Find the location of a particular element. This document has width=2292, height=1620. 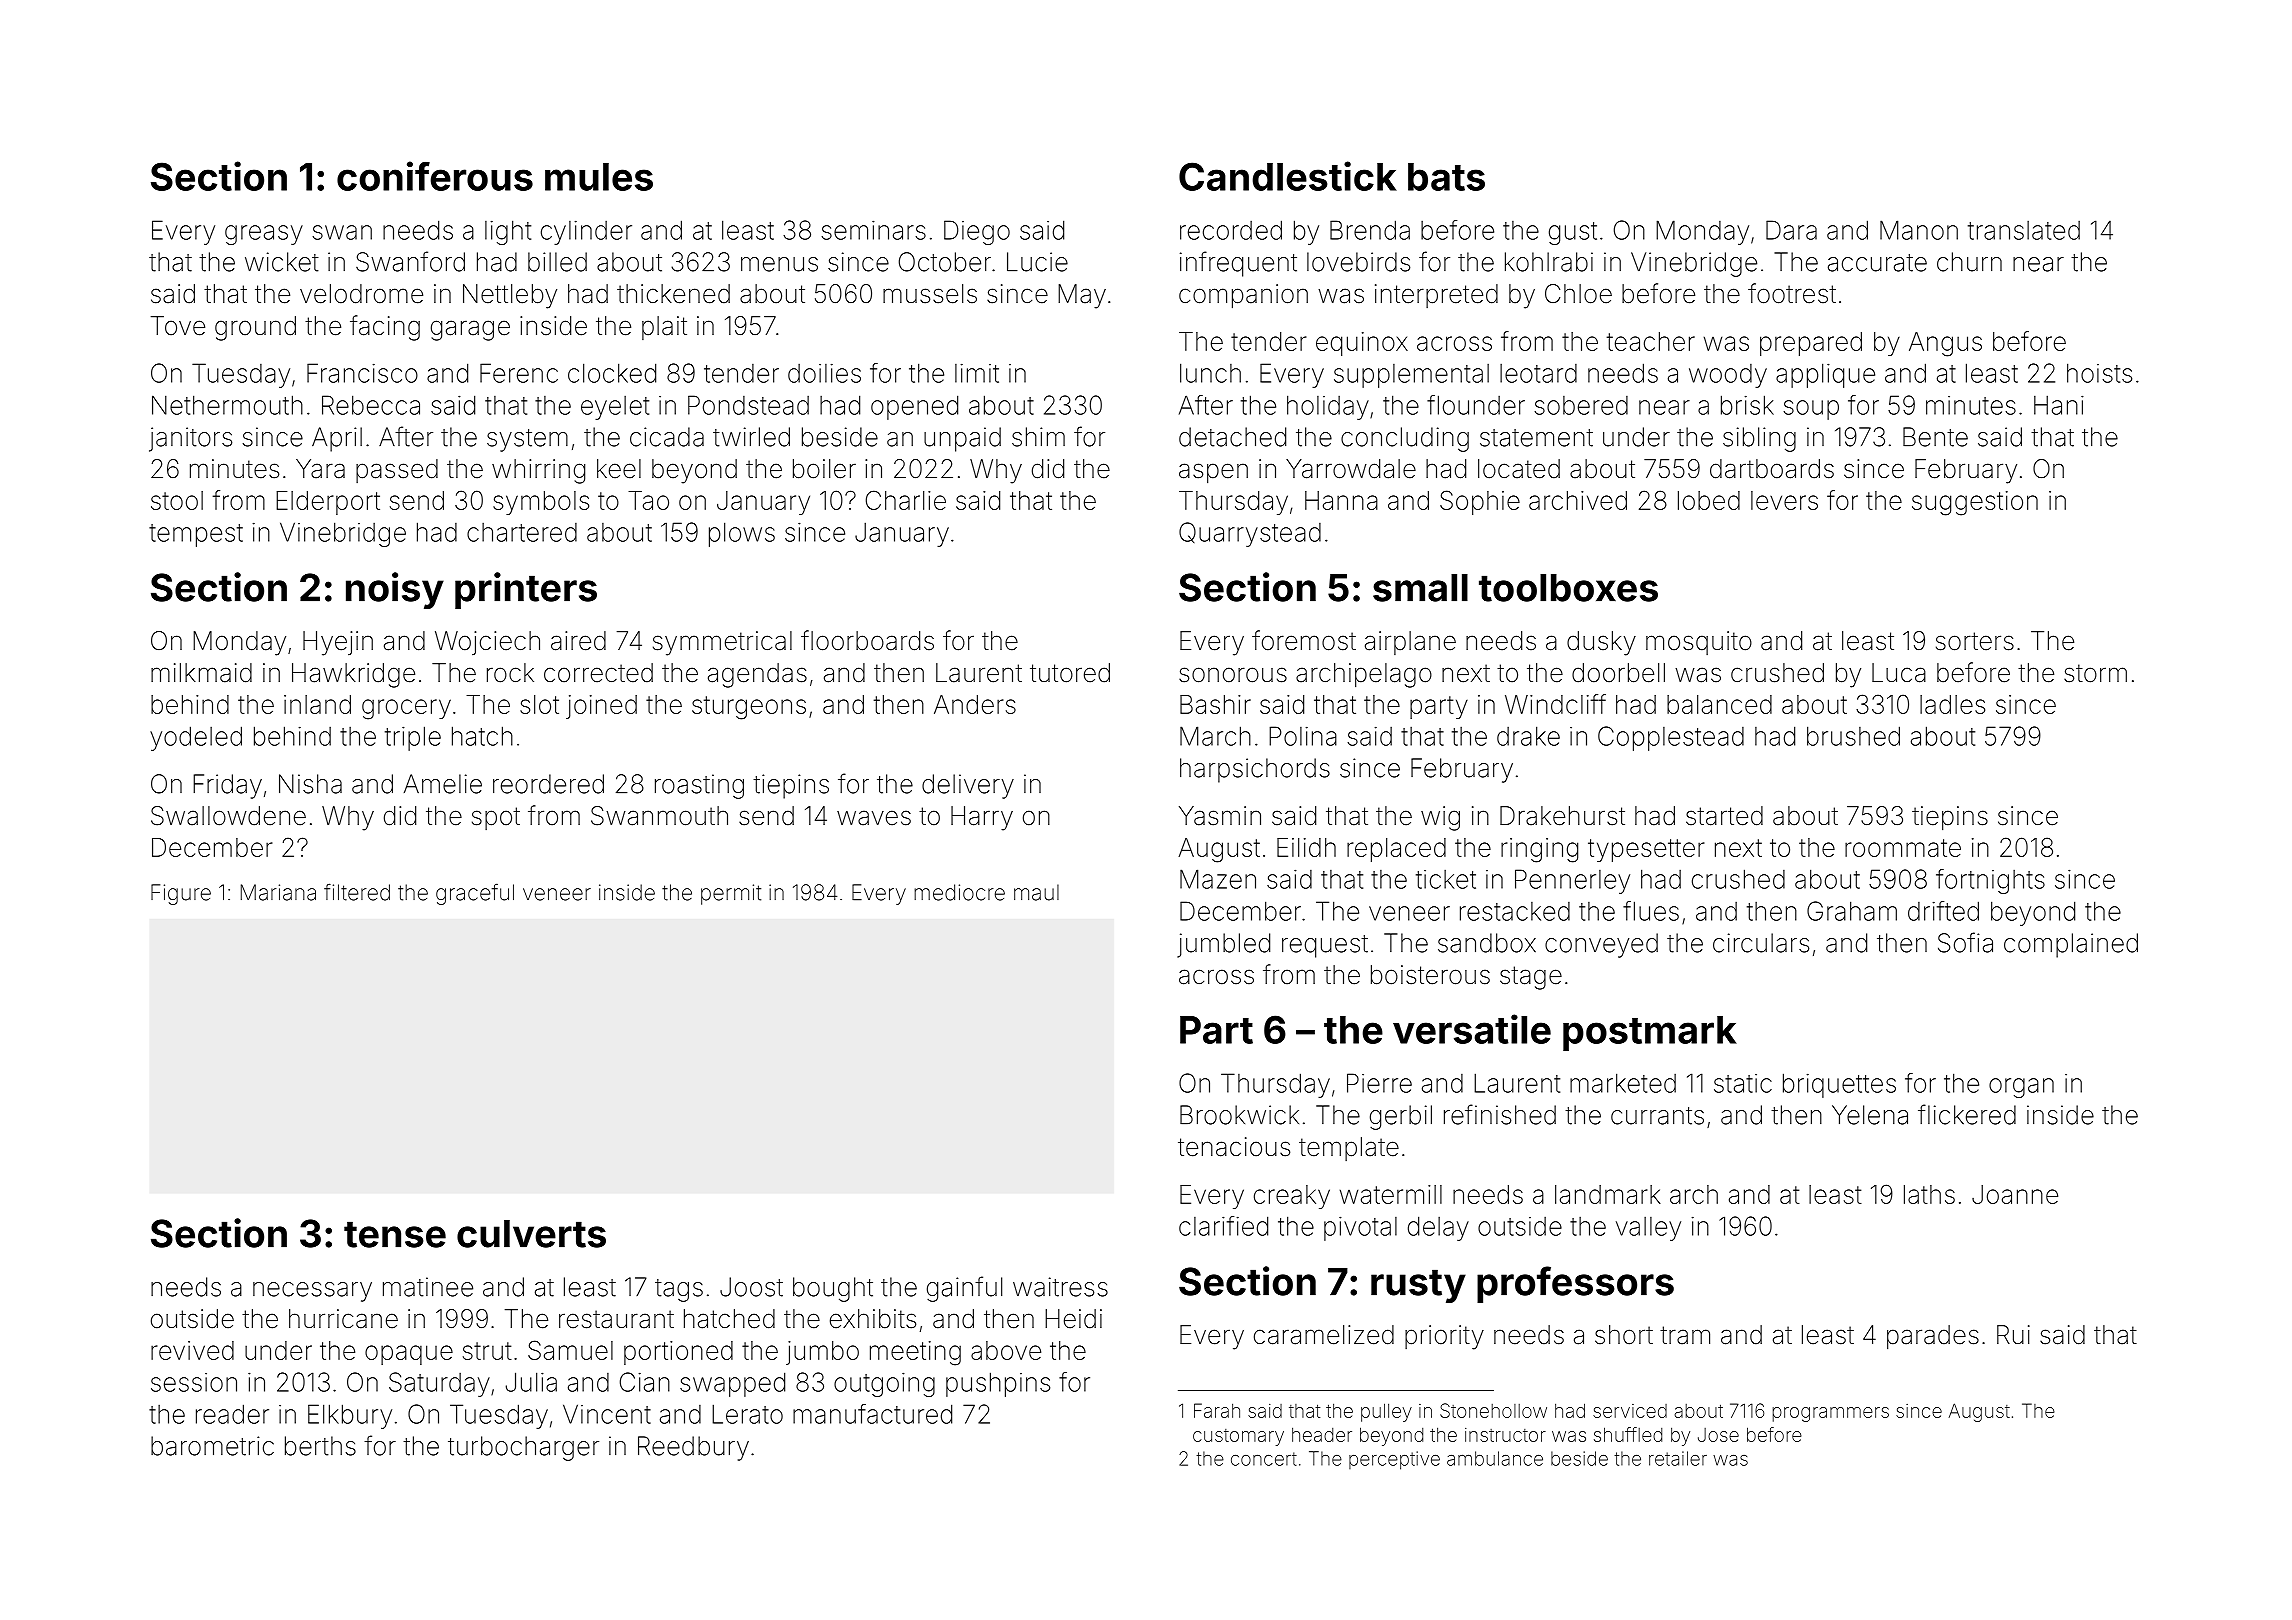

organ is located at coordinates (2021, 1088).
